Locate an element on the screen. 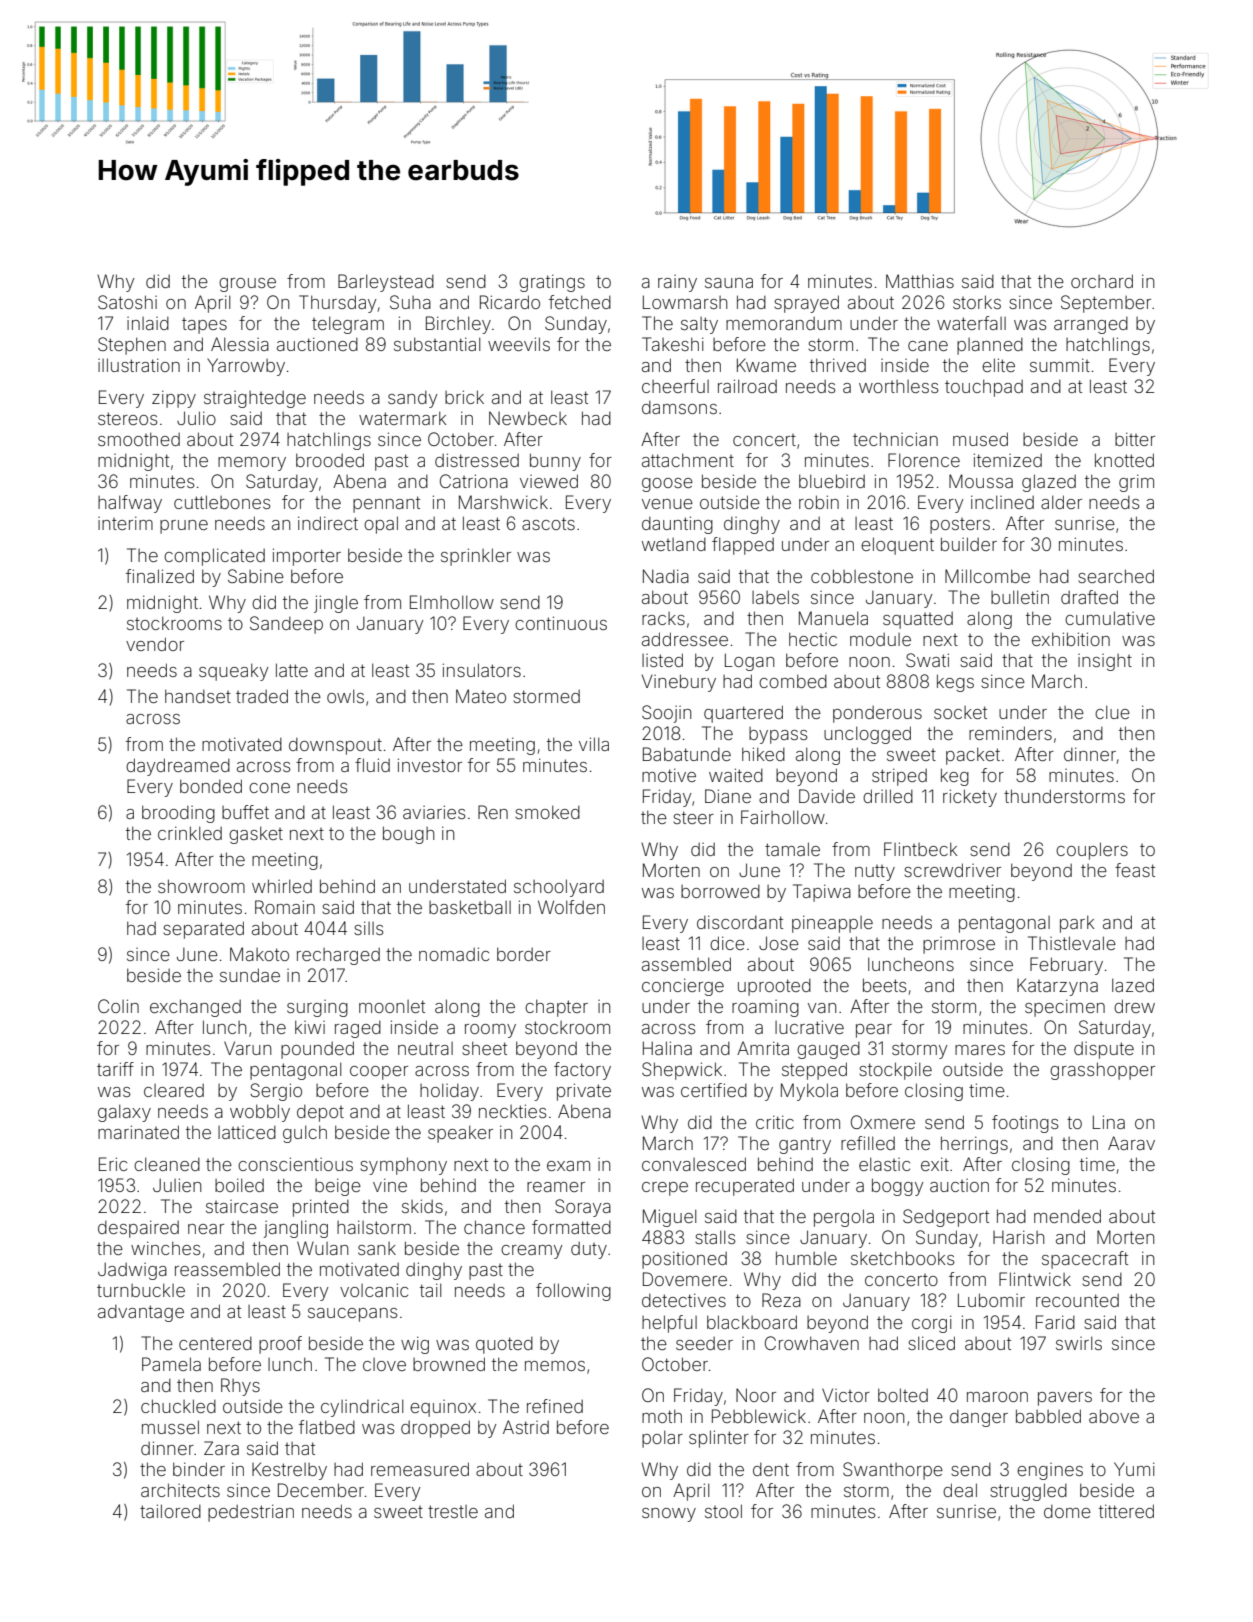 The image size is (1253, 1622). Florence is located at coordinates (924, 460).
